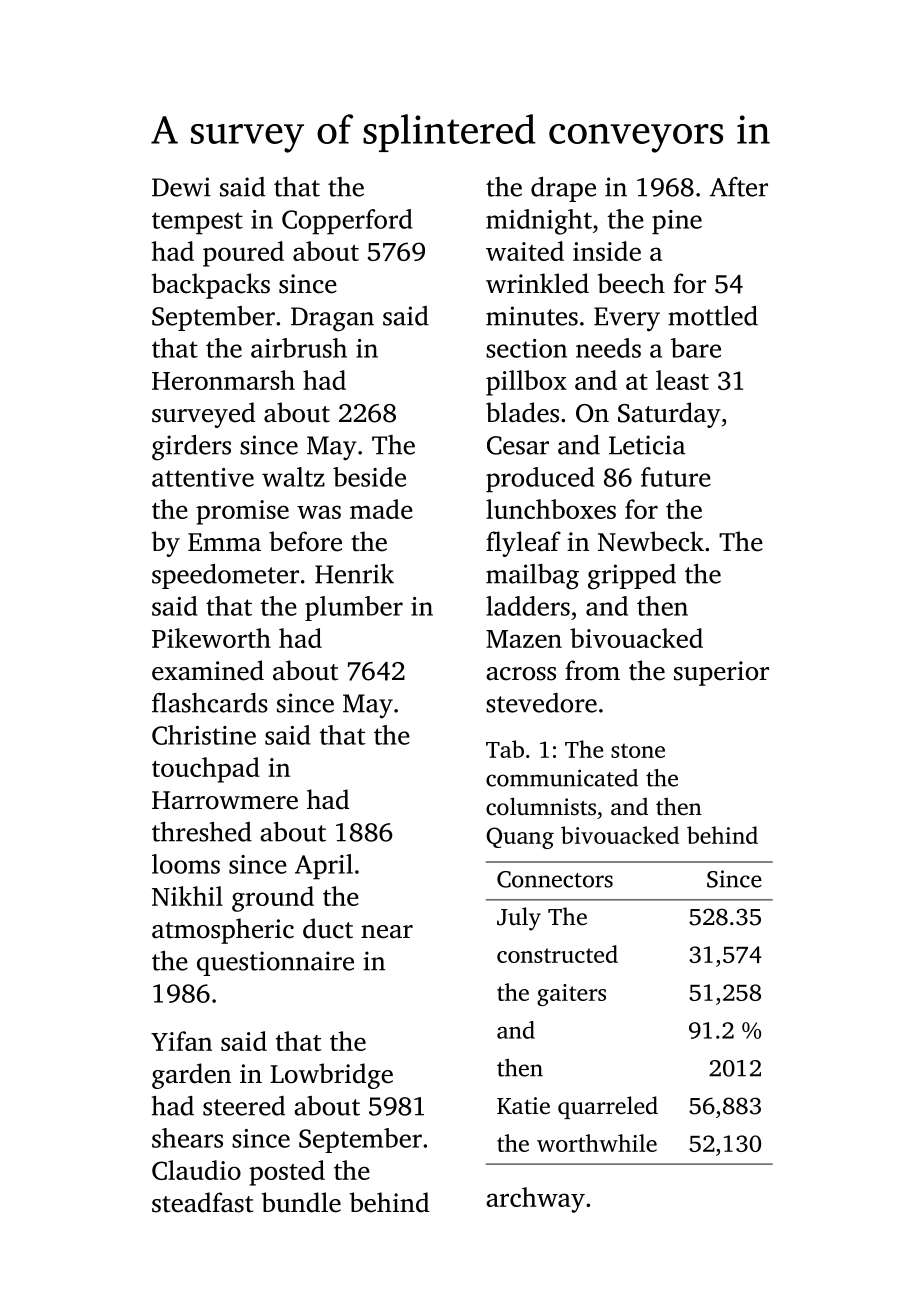 This document has width=924, height=1311. I want to click on Tab, so click(505, 749).
